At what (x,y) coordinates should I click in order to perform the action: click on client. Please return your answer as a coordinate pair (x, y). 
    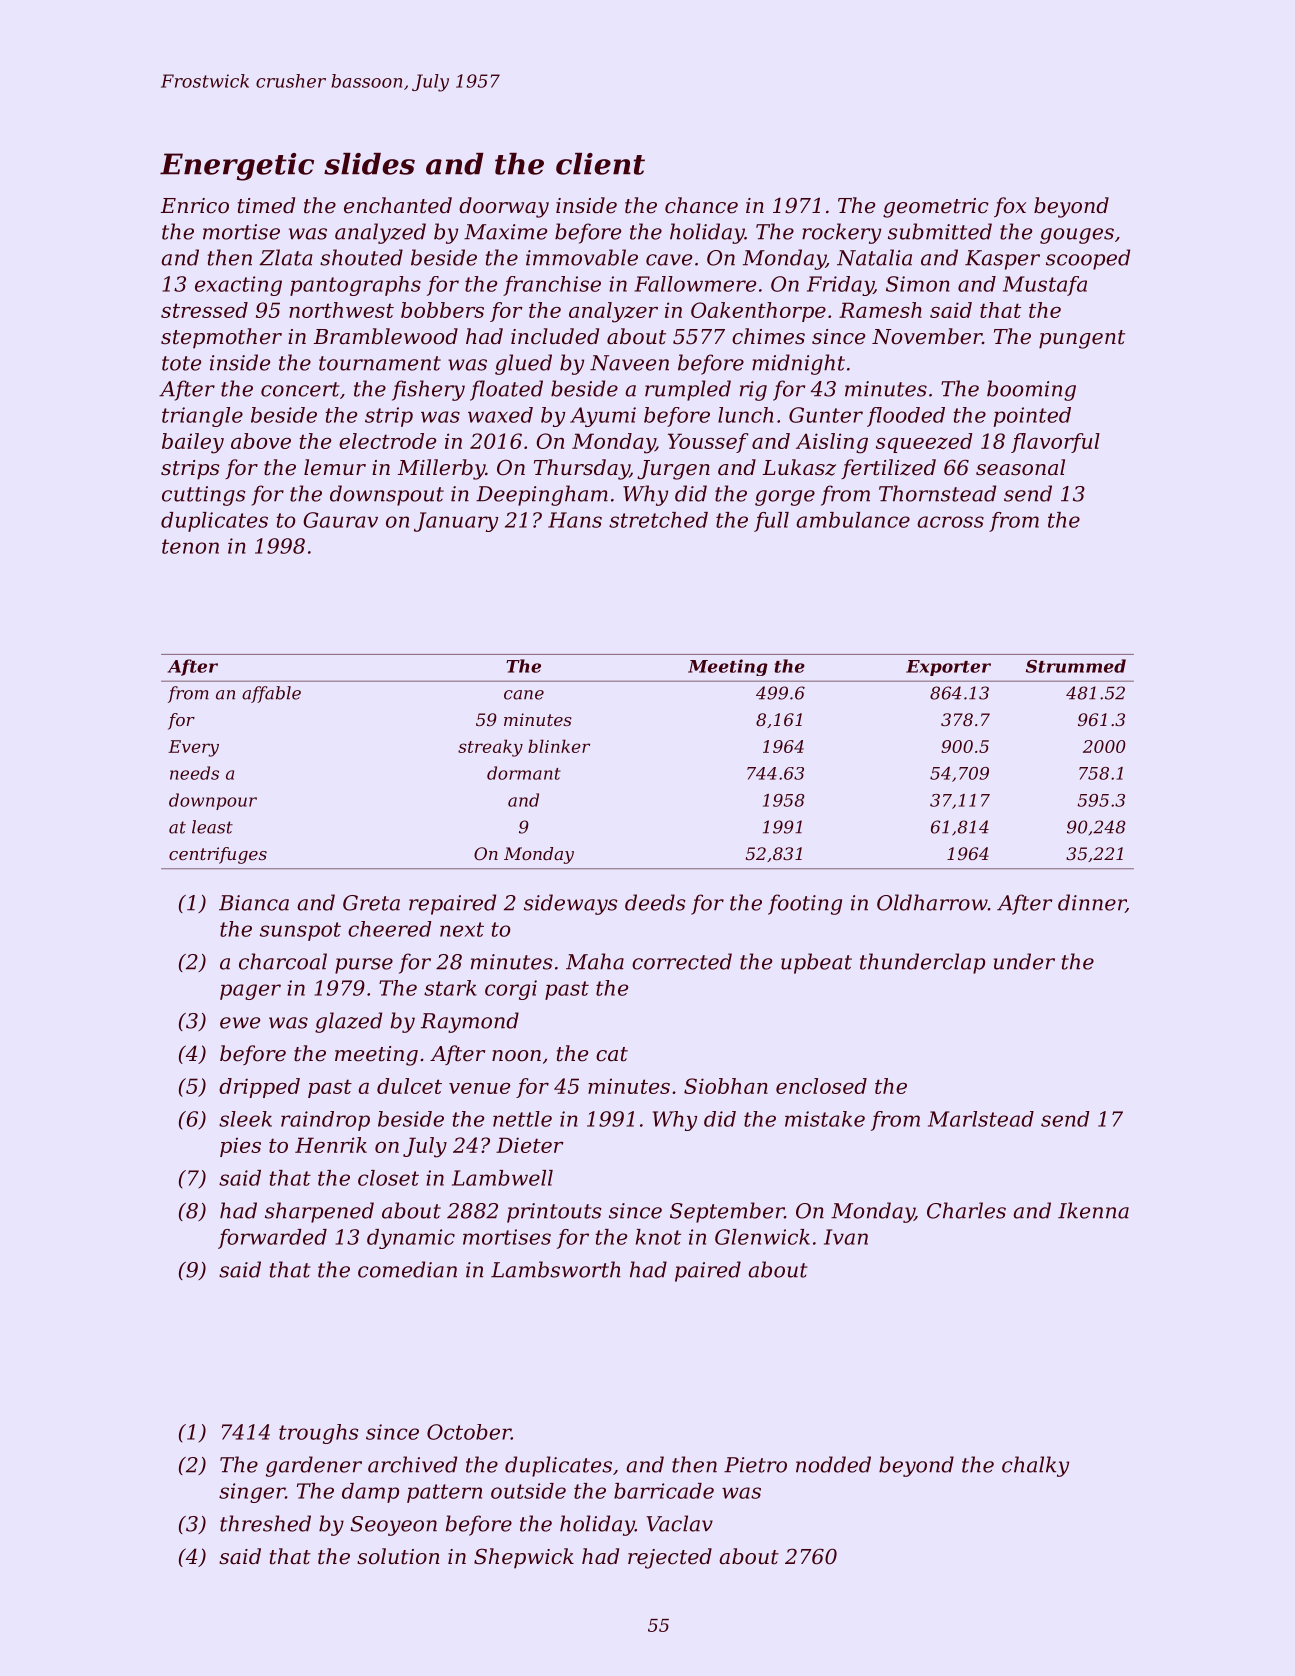
    Looking at the image, I should click on (600, 164).
